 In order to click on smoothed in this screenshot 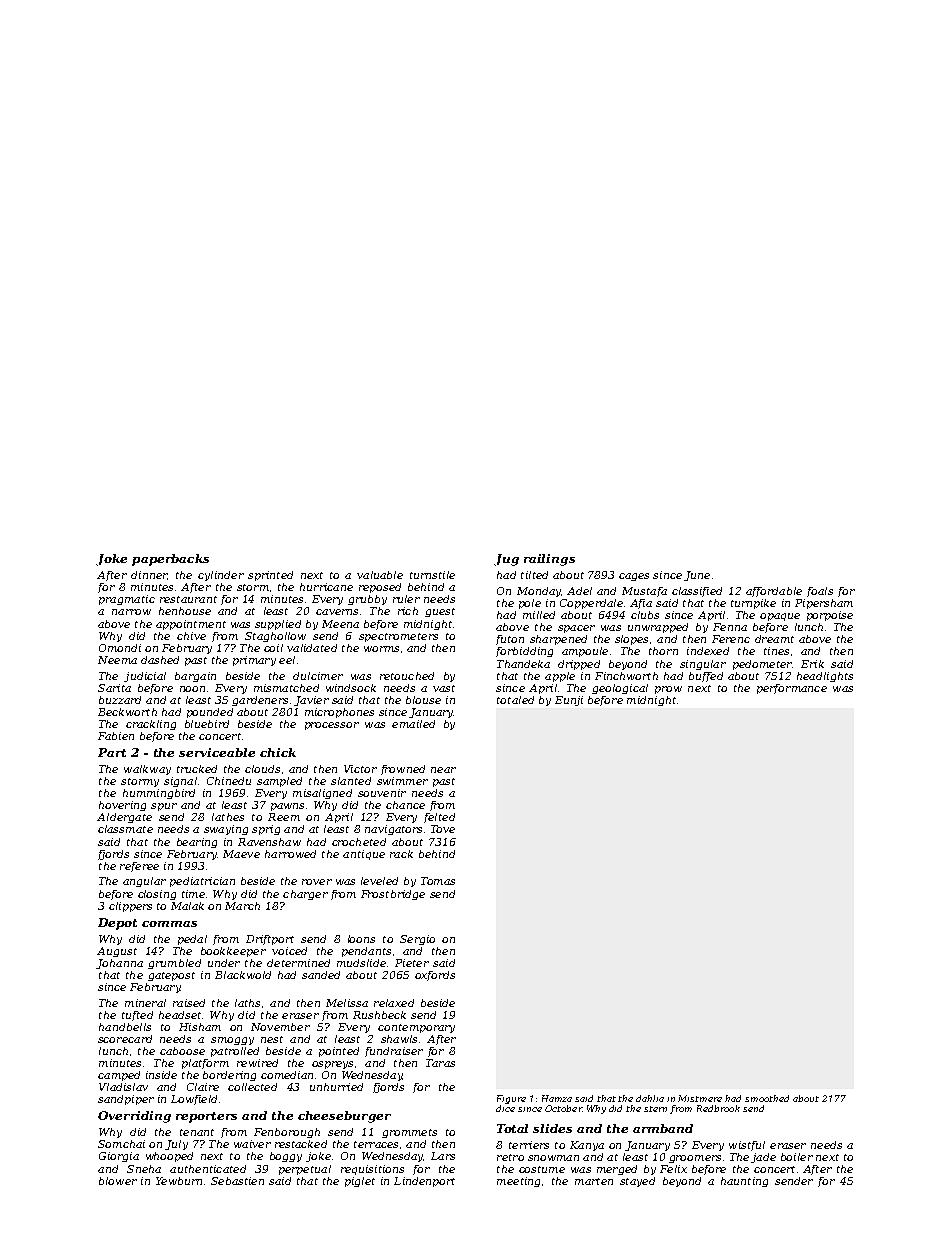, I will do `click(767, 1098)`.
